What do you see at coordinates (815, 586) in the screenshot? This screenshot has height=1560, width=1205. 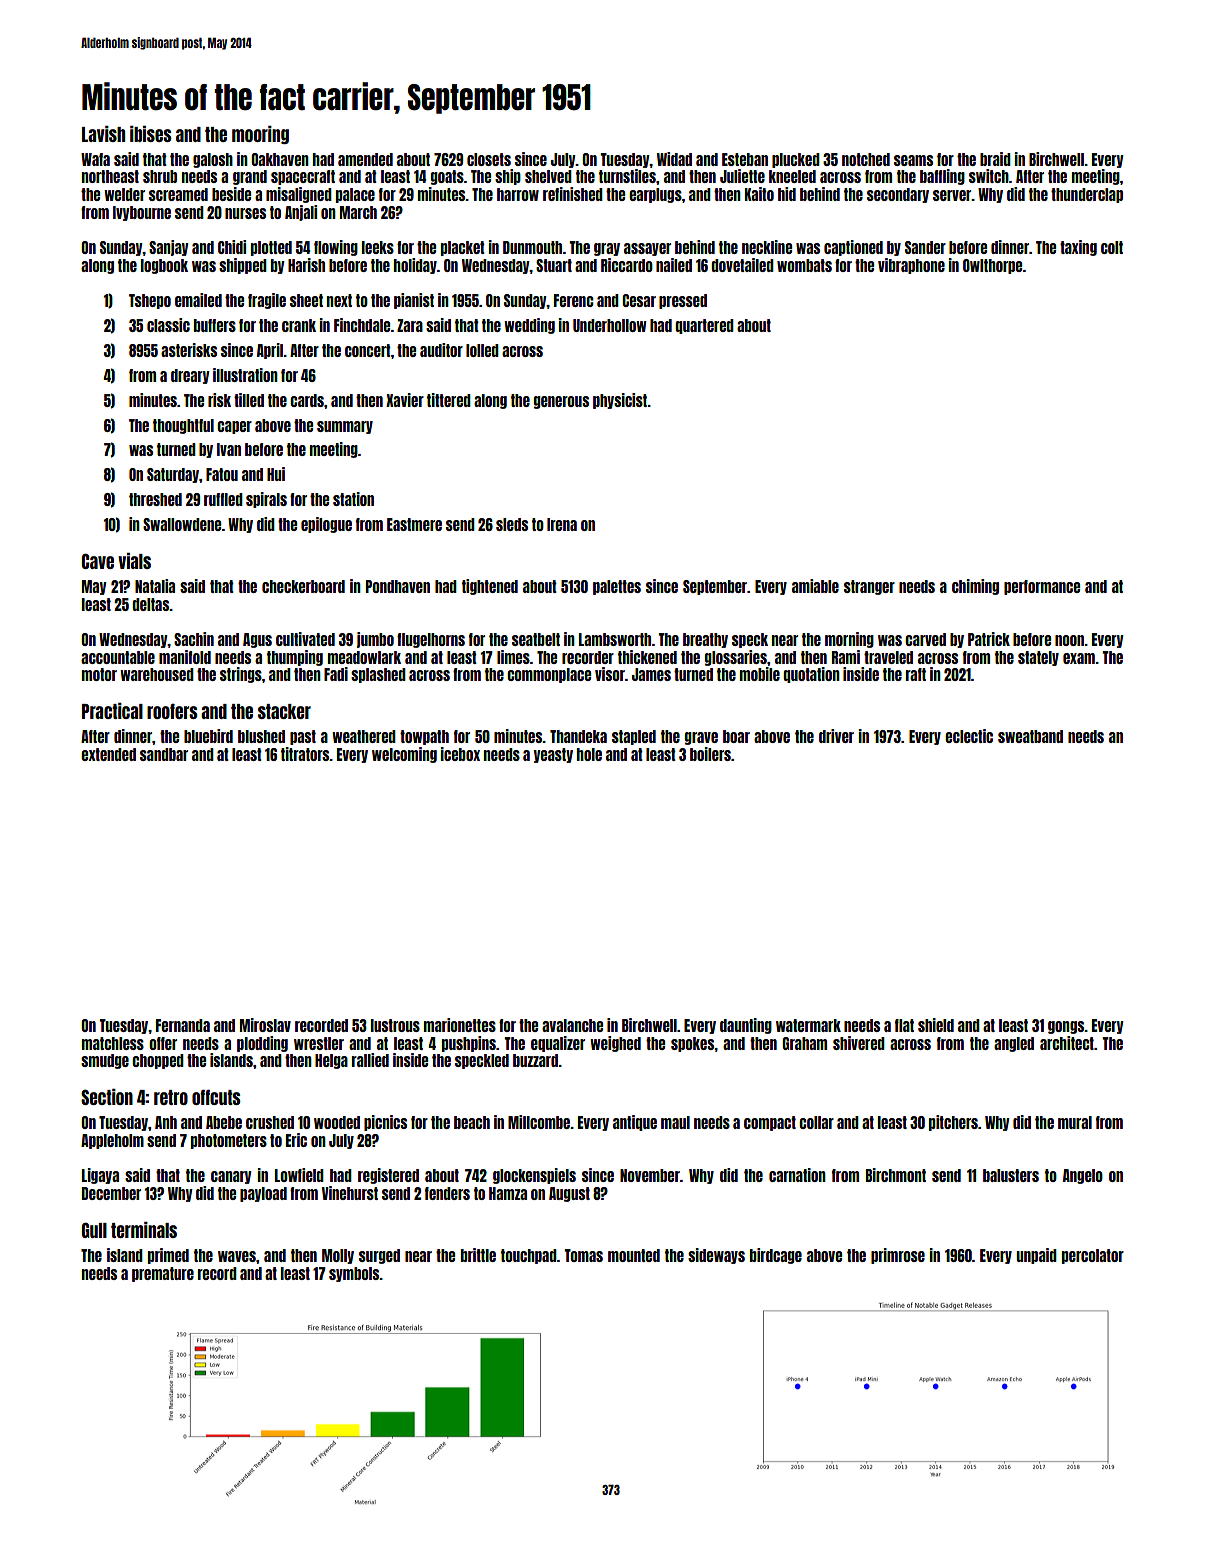 I see `amiable` at bounding box center [815, 586].
